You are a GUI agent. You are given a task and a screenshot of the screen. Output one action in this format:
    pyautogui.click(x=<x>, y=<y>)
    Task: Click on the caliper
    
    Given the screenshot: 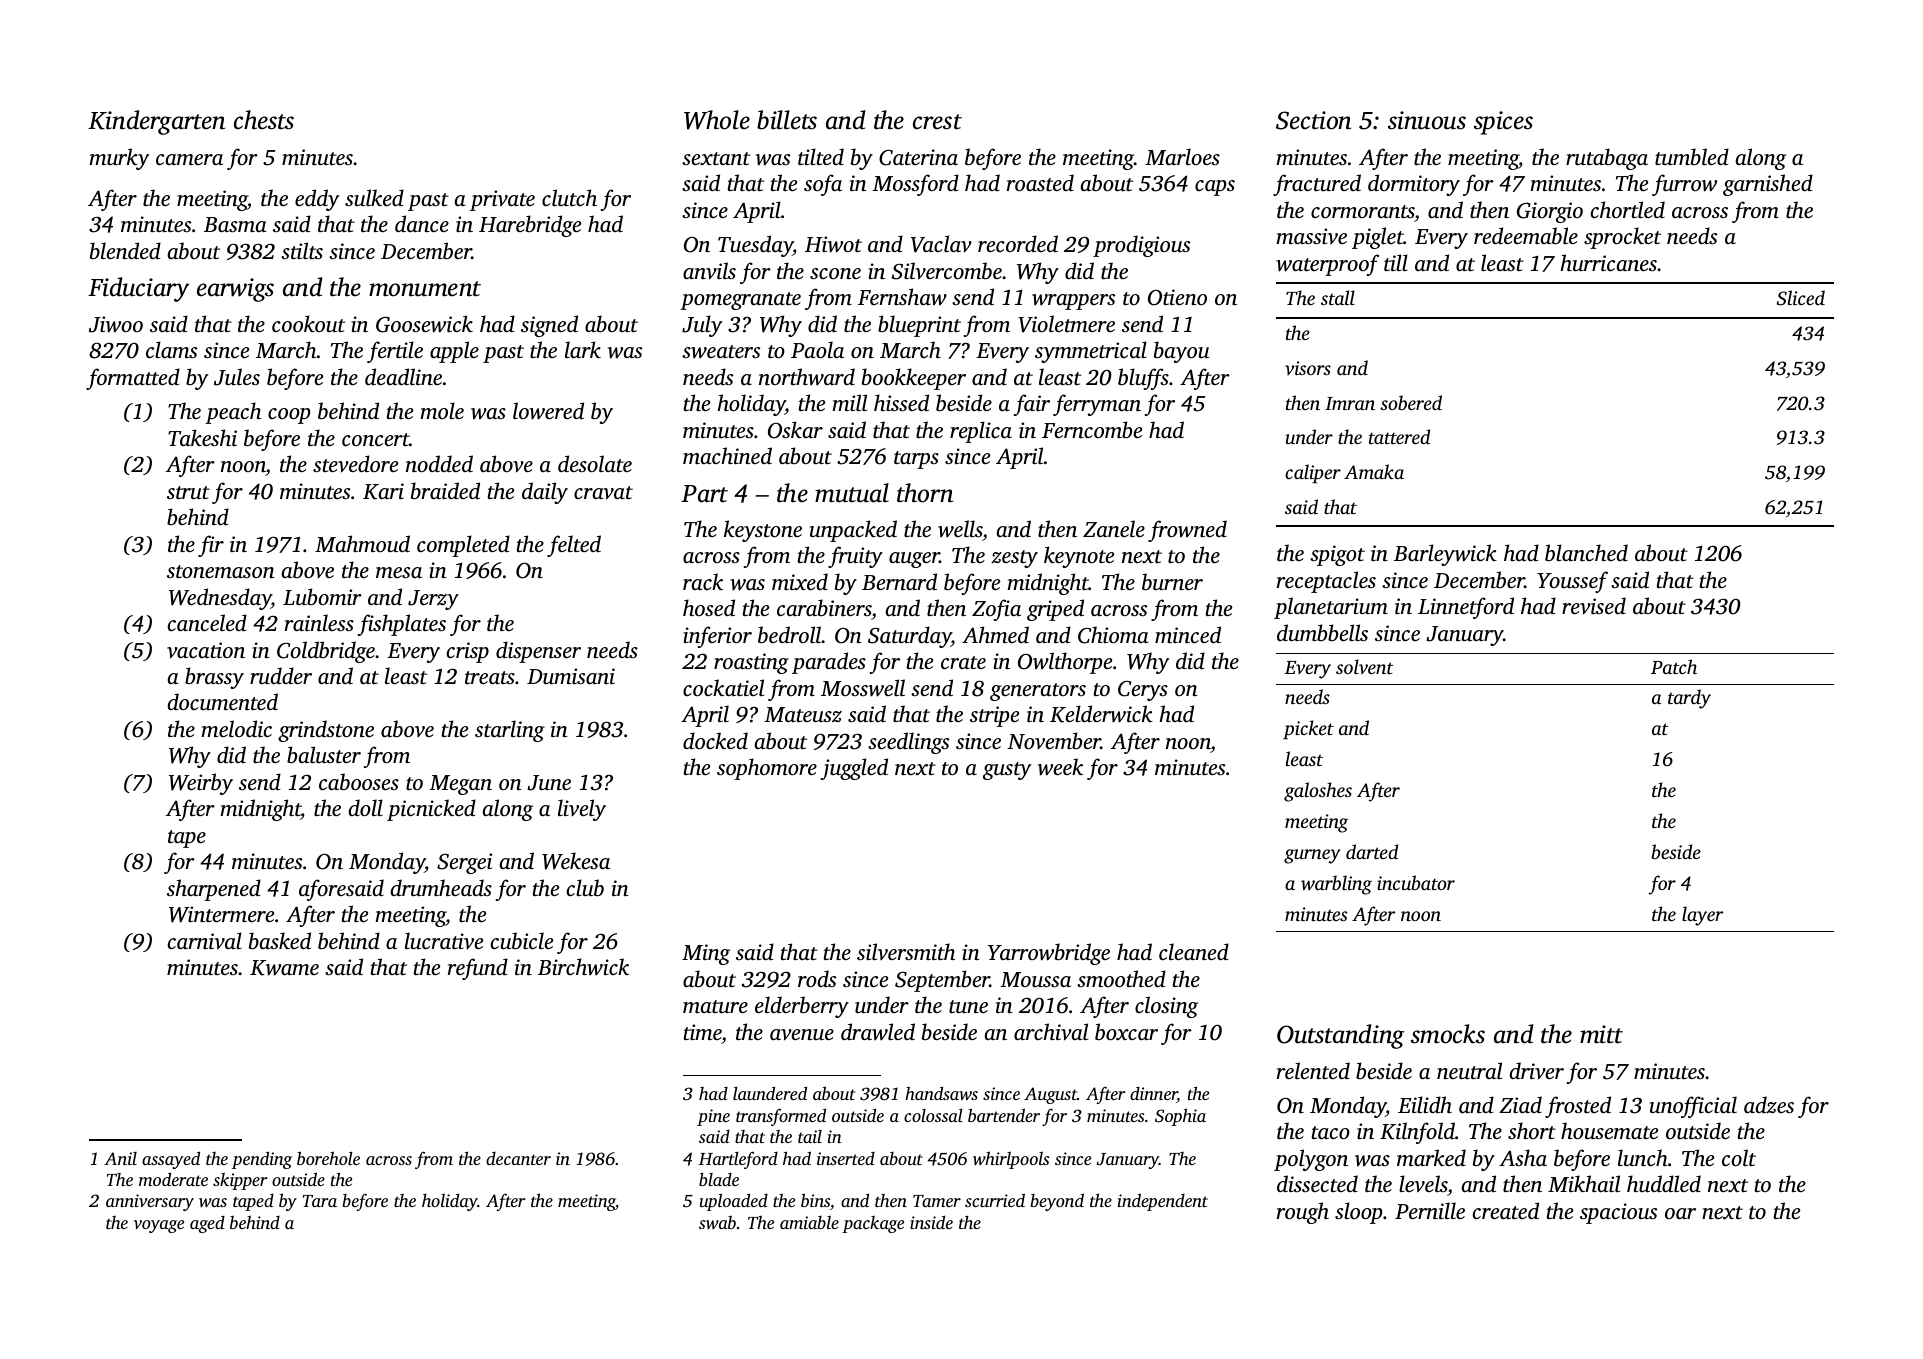 What is the action you would take?
    pyautogui.click(x=1313, y=474)
